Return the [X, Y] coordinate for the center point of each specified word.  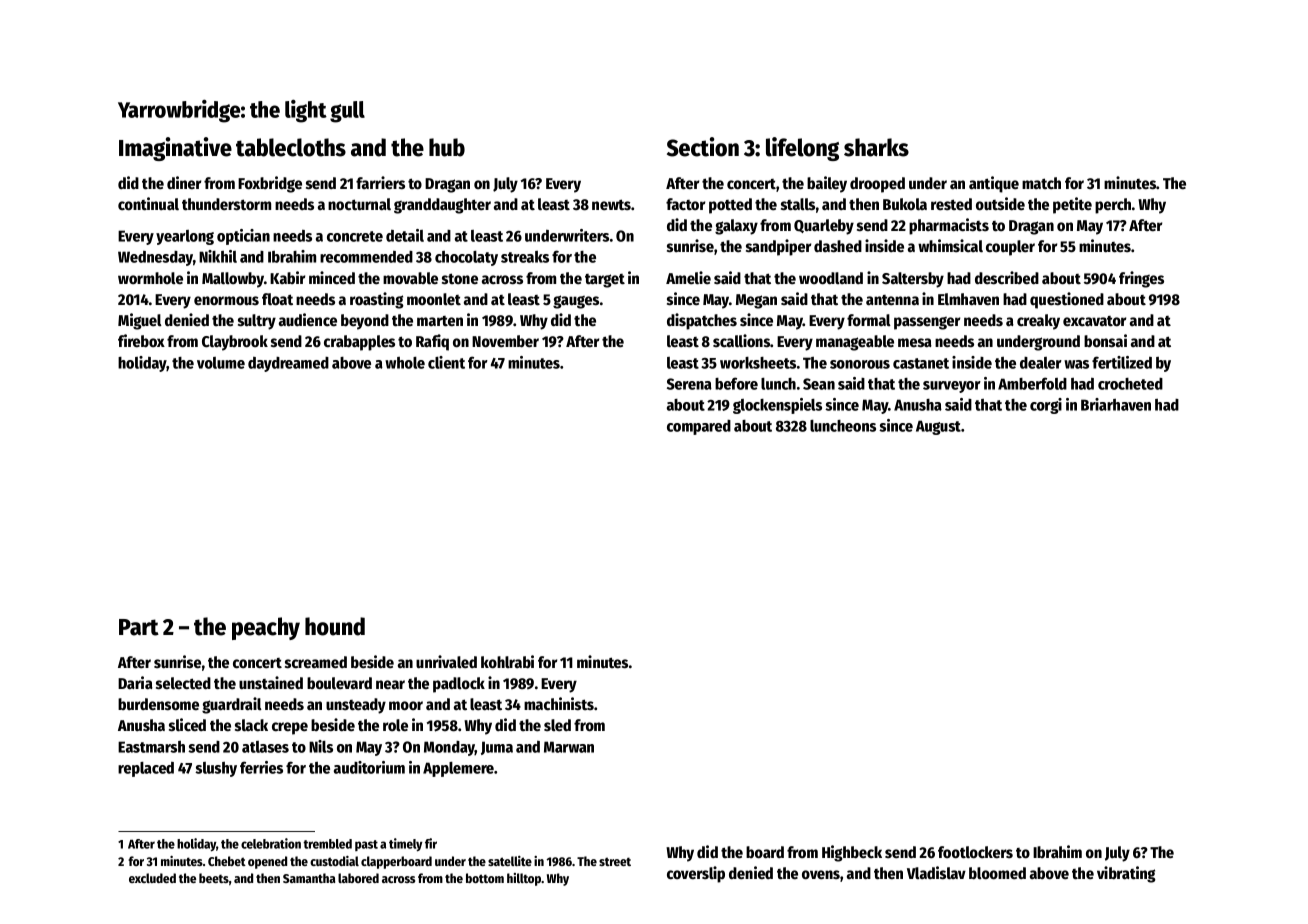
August [938, 427]
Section [703, 147]
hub [447, 147]
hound [335, 626]
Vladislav [936, 873]
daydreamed [288, 364]
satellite [510, 861]
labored [358, 878]
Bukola [905, 204]
